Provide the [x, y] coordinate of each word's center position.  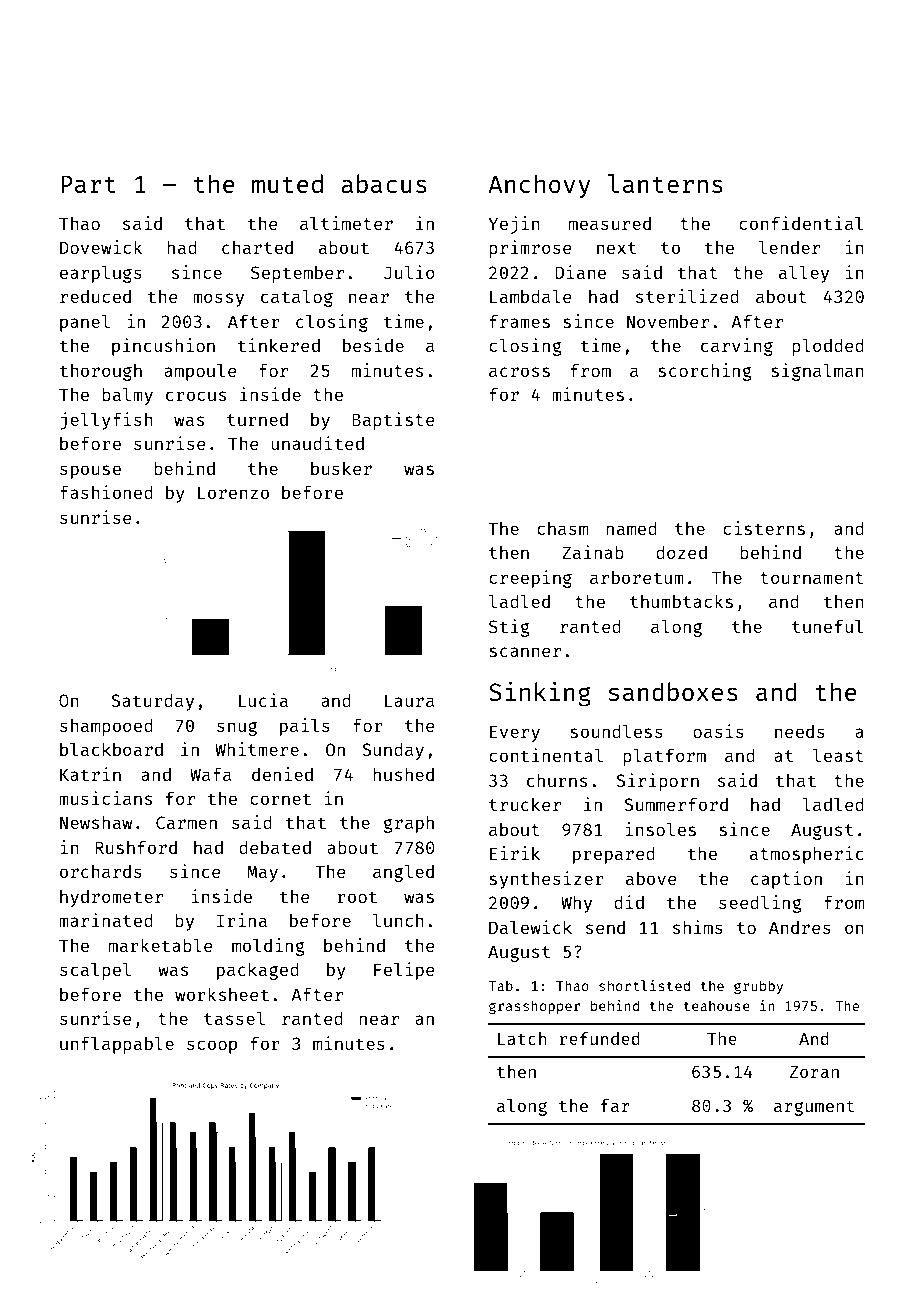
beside [373, 345]
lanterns [665, 183]
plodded [827, 347]
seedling [760, 904]
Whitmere [257, 749]
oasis [718, 731]
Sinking [540, 694]
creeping [530, 579]
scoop [212, 1047]
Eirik [515, 853]
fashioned [106, 492]
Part [88, 184]
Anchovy [539, 186]
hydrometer [111, 898]
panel [85, 323]
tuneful [827, 626]
